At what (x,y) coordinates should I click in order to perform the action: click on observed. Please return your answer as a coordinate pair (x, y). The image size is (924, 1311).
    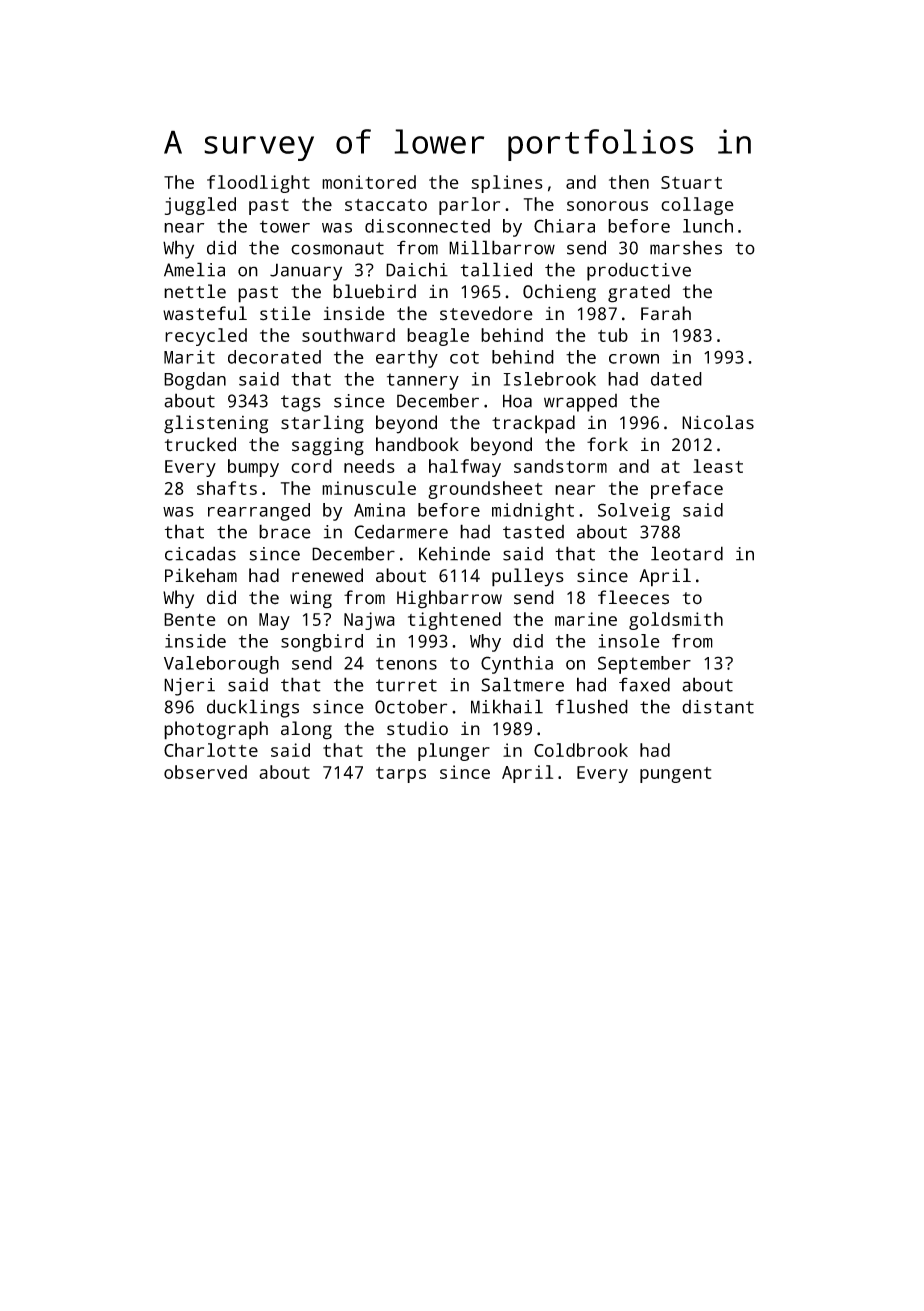
    Looking at the image, I should click on (205, 772).
